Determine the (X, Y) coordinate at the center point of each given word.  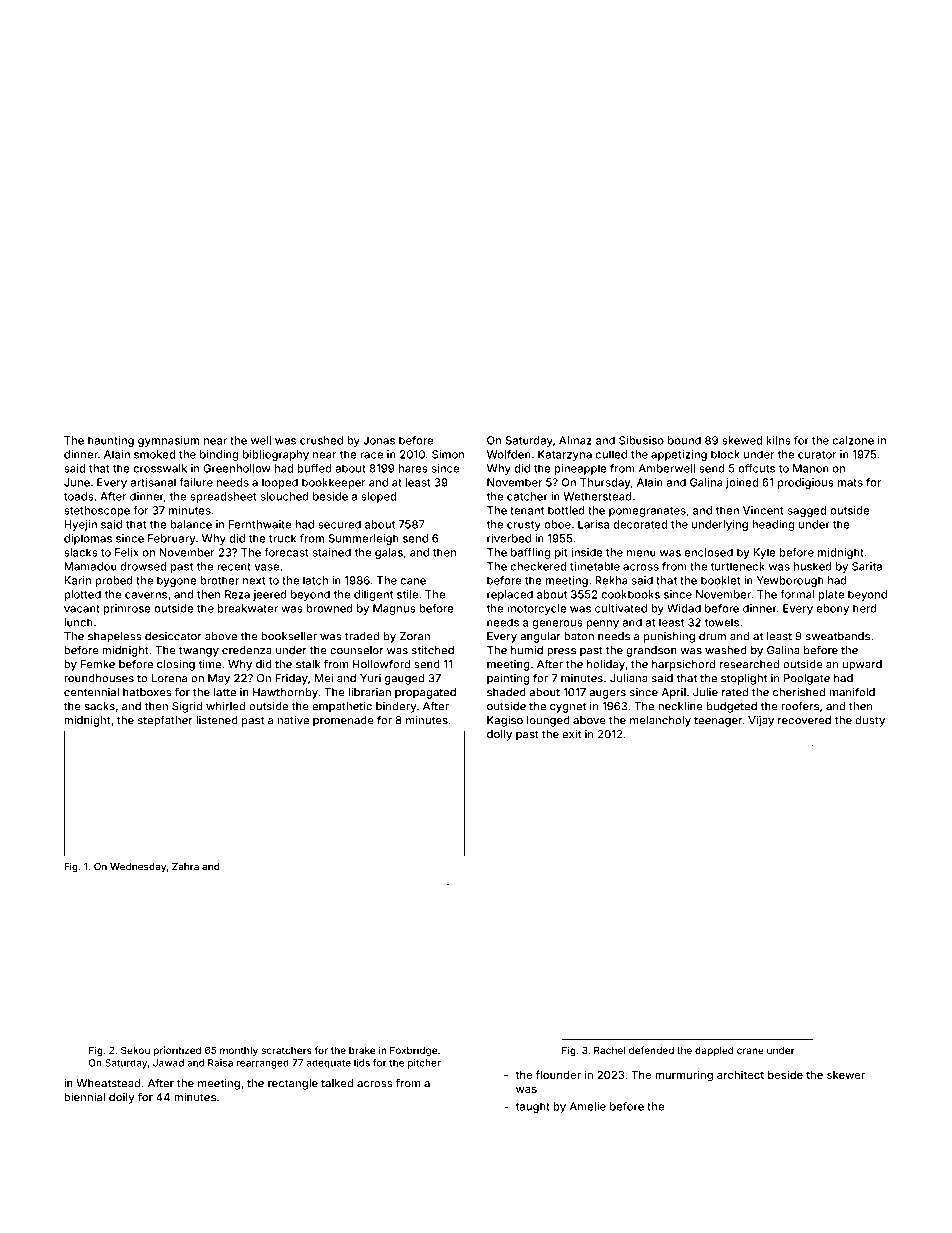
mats (850, 483)
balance (191, 524)
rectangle (293, 1084)
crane (750, 1051)
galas (389, 553)
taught (532, 1107)
